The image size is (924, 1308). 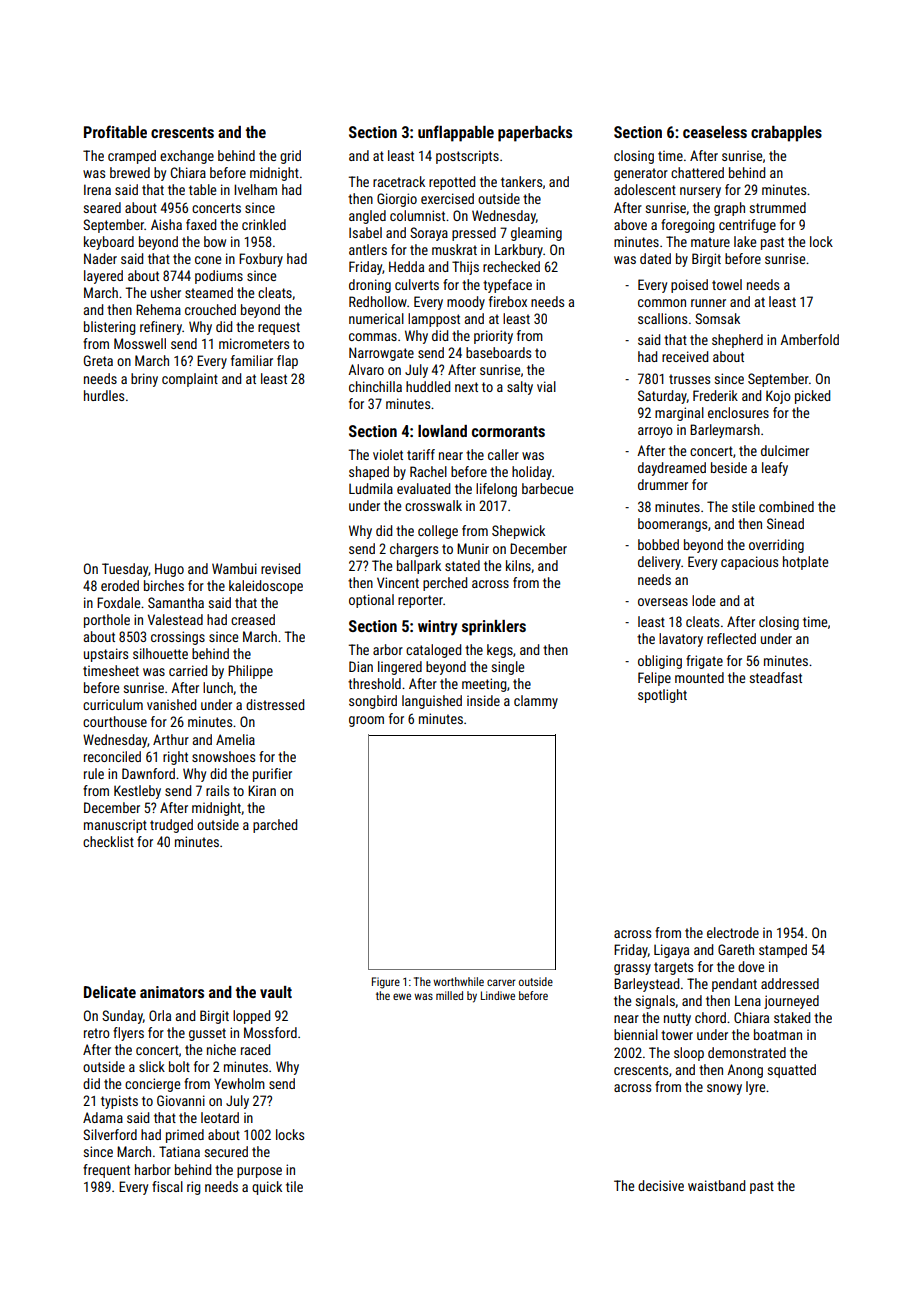 What do you see at coordinates (645, 189) in the document?
I see `adolescent` at bounding box center [645, 189].
